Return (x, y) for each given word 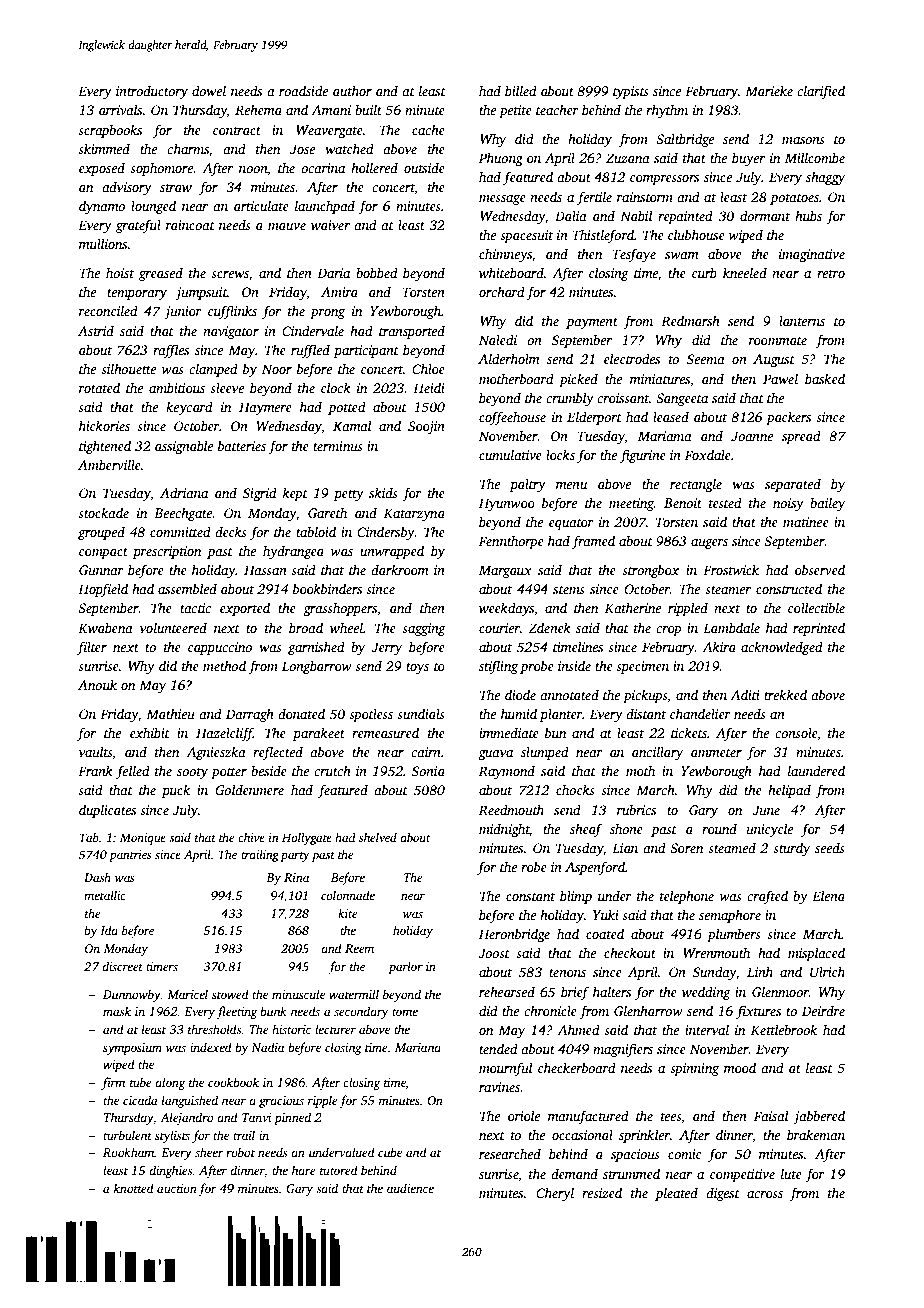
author (352, 90)
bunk (273, 1011)
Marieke (769, 90)
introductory (152, 92)
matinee (806, 522)
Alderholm (509, 358)
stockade (103, 512)
